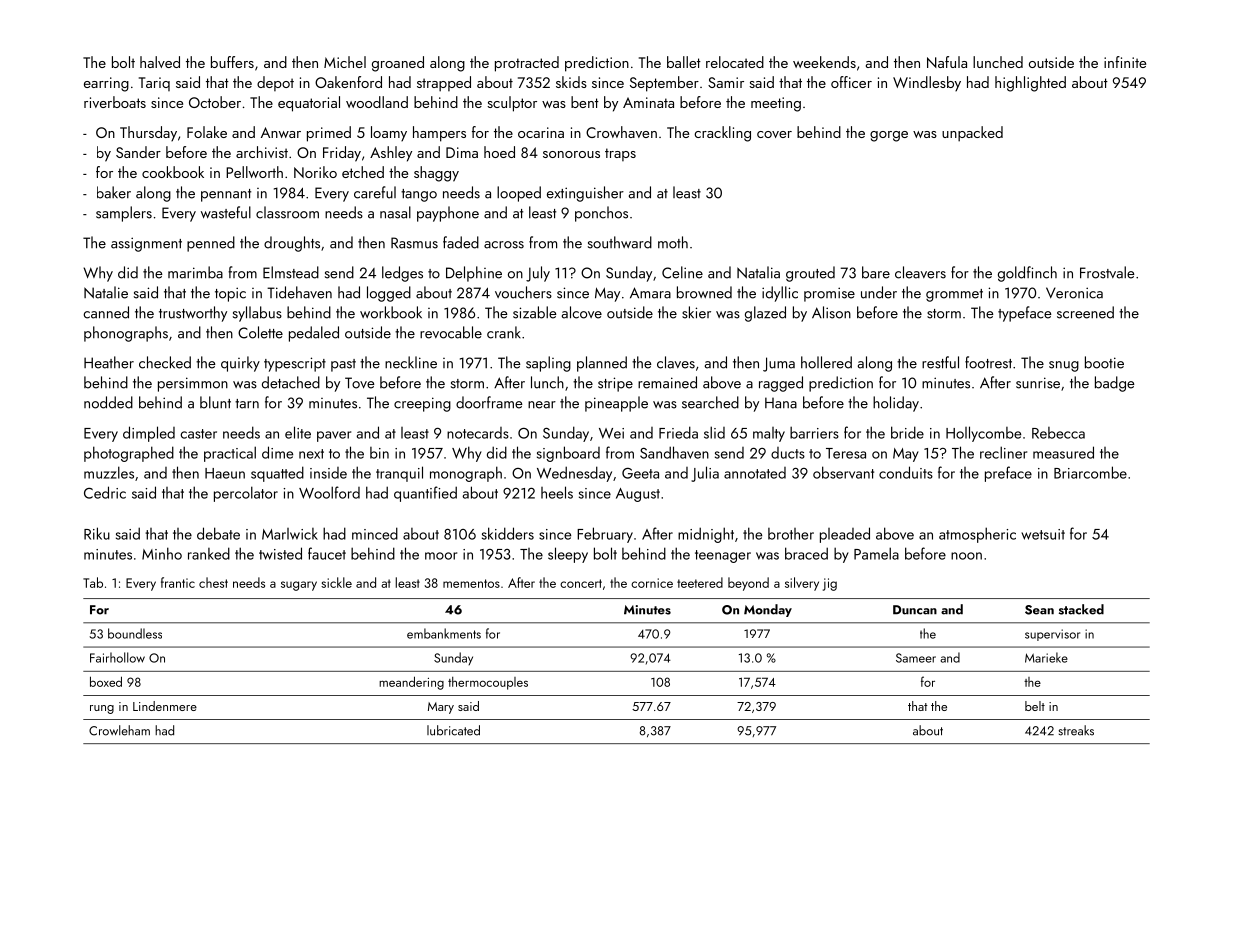 The image size is (1233, 952). I want to click on halved, so click(160, 62).
